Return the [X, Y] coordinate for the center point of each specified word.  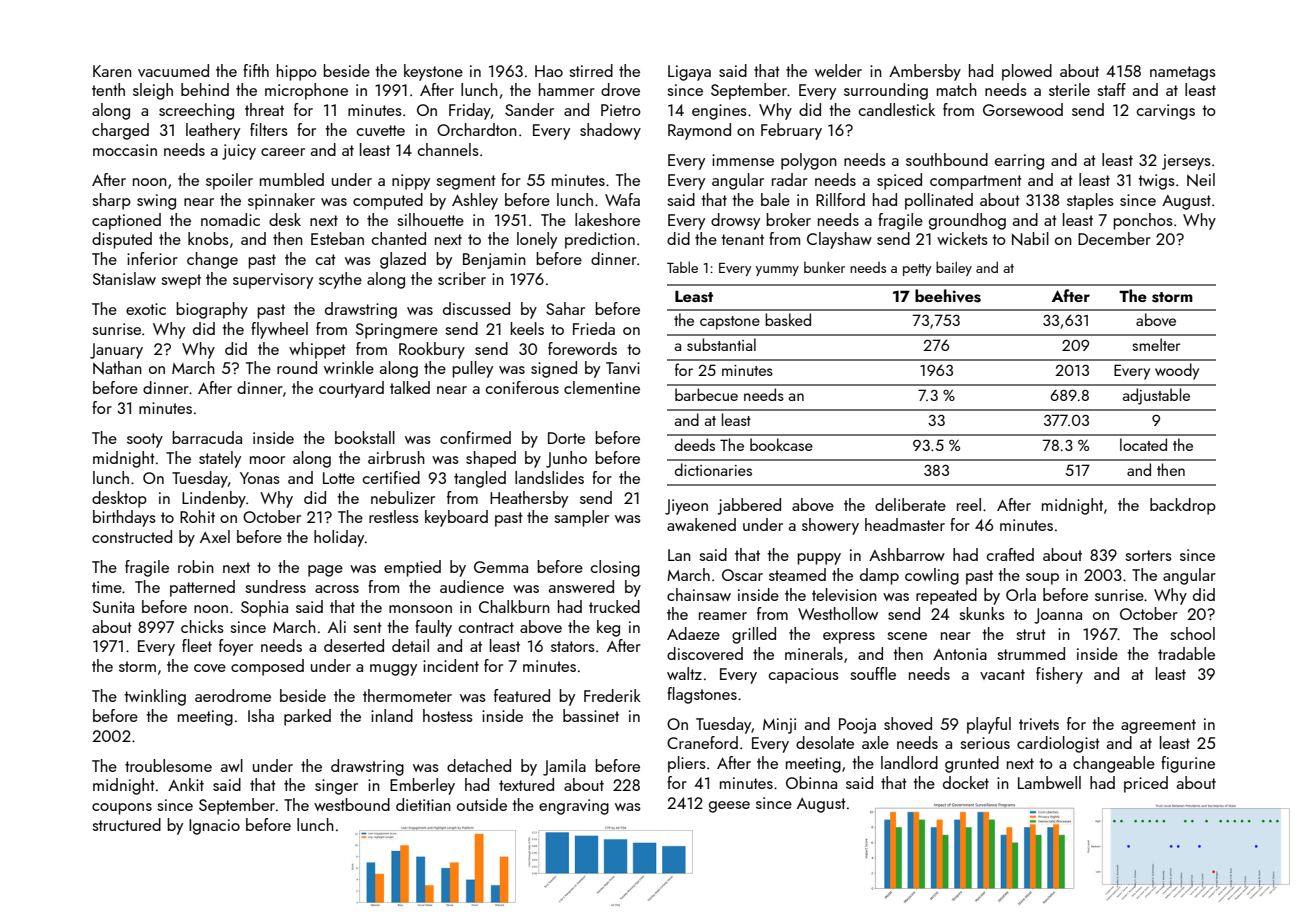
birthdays [124, 518]
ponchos [1143, 221]
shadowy [610, 131]
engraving [574, 807]
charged [120, 131]
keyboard [456, 518]
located [1143, 444]
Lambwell [1049, 782]
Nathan [117, 368]
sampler [581, 518]
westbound [352, 804]
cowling [932, 576]
